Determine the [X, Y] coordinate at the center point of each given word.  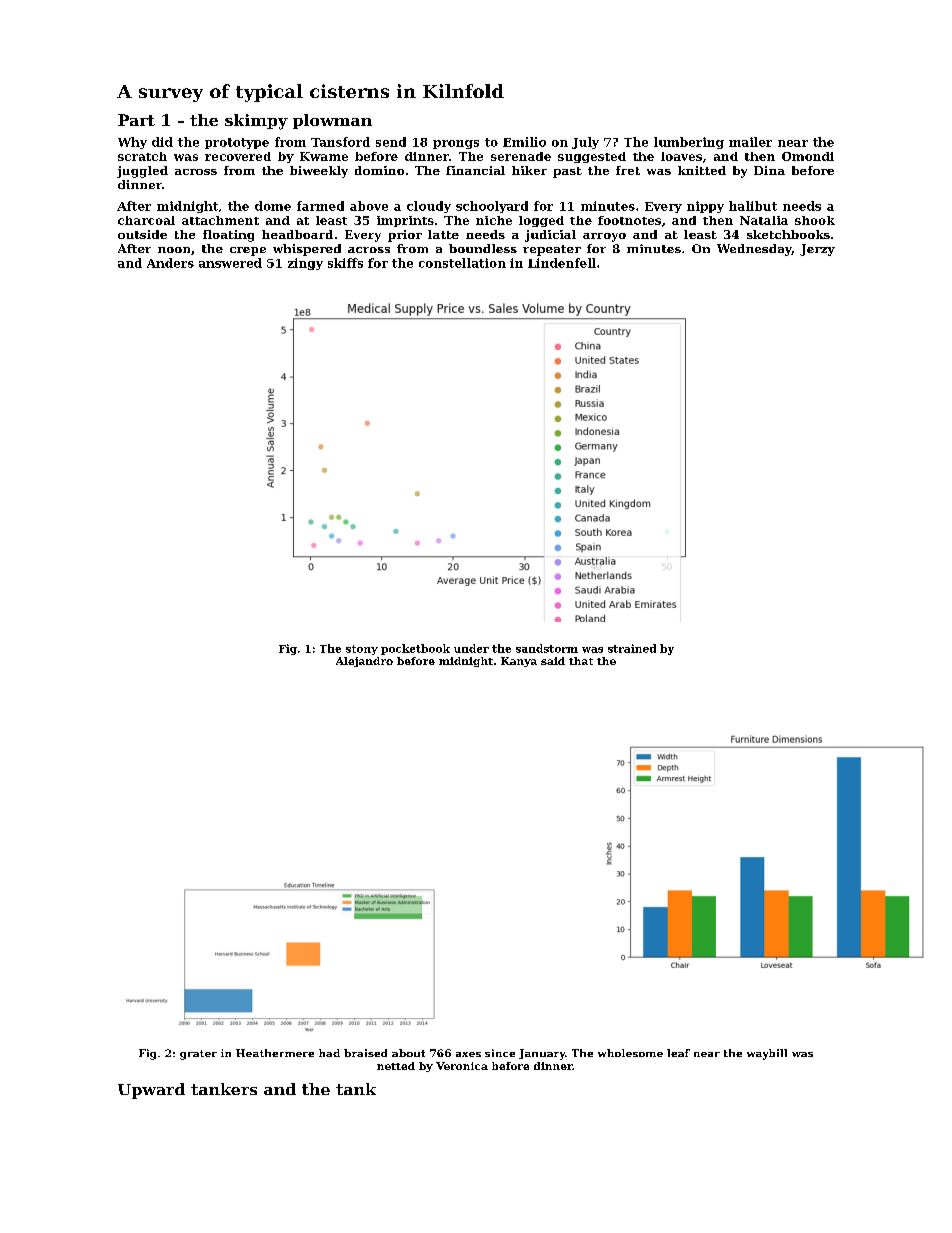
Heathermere [275, 1053]
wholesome [630, 1053]
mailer [750, 142]
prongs [456, 144]
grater [198, 1055]
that [581, 661]
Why [132, 143]
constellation [462, 263]
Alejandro [364, 662]
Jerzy [817, 250]
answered [230, 263]
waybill [767, 1054]
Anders [170, 263]
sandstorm [547, 648]
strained [632, 648]
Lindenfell [562, 263]
